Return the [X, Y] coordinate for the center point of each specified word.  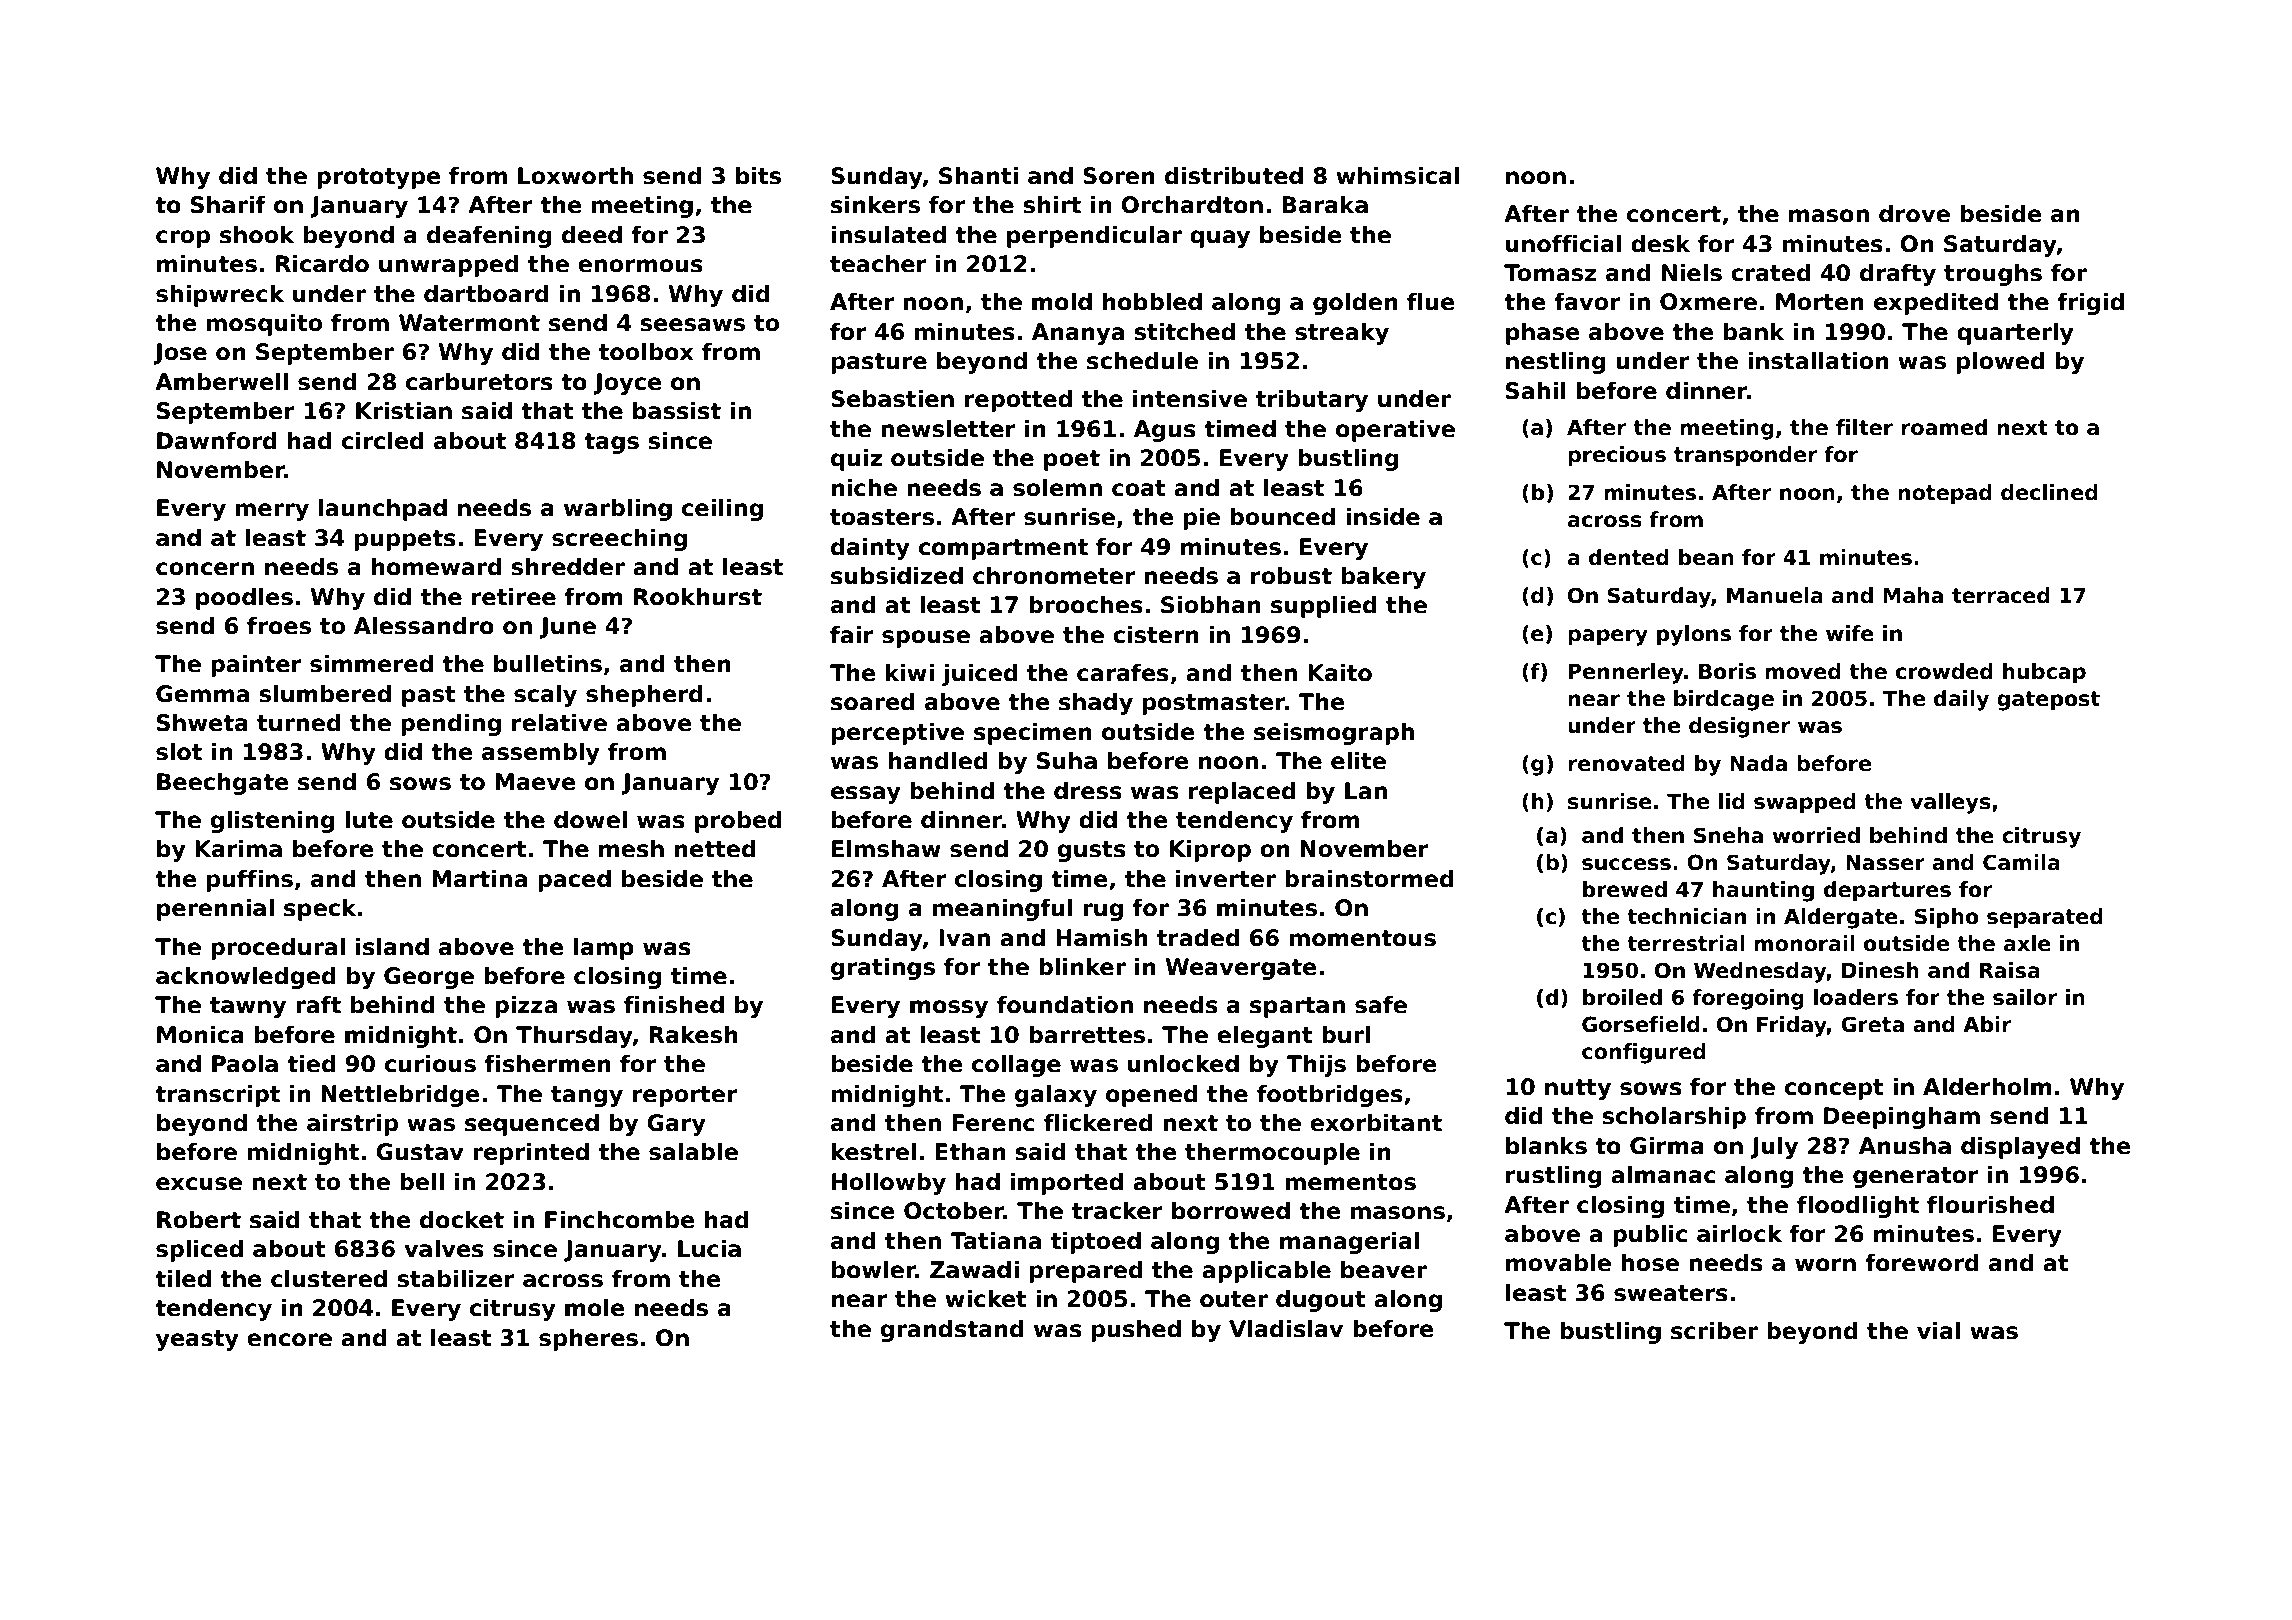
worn [1825, 1265]
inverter [1226, 879]
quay [1220, 239]
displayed [2020, 1148]
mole [594, 1308]
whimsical [1397, 176]
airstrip [352, 1125]
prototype [378, 178]
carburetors [479, 382]
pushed [1136, 1331]
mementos [1351, 1182]
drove [1914, 214]
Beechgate [222, 784]
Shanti [978, 176]
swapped [1805, 803]
